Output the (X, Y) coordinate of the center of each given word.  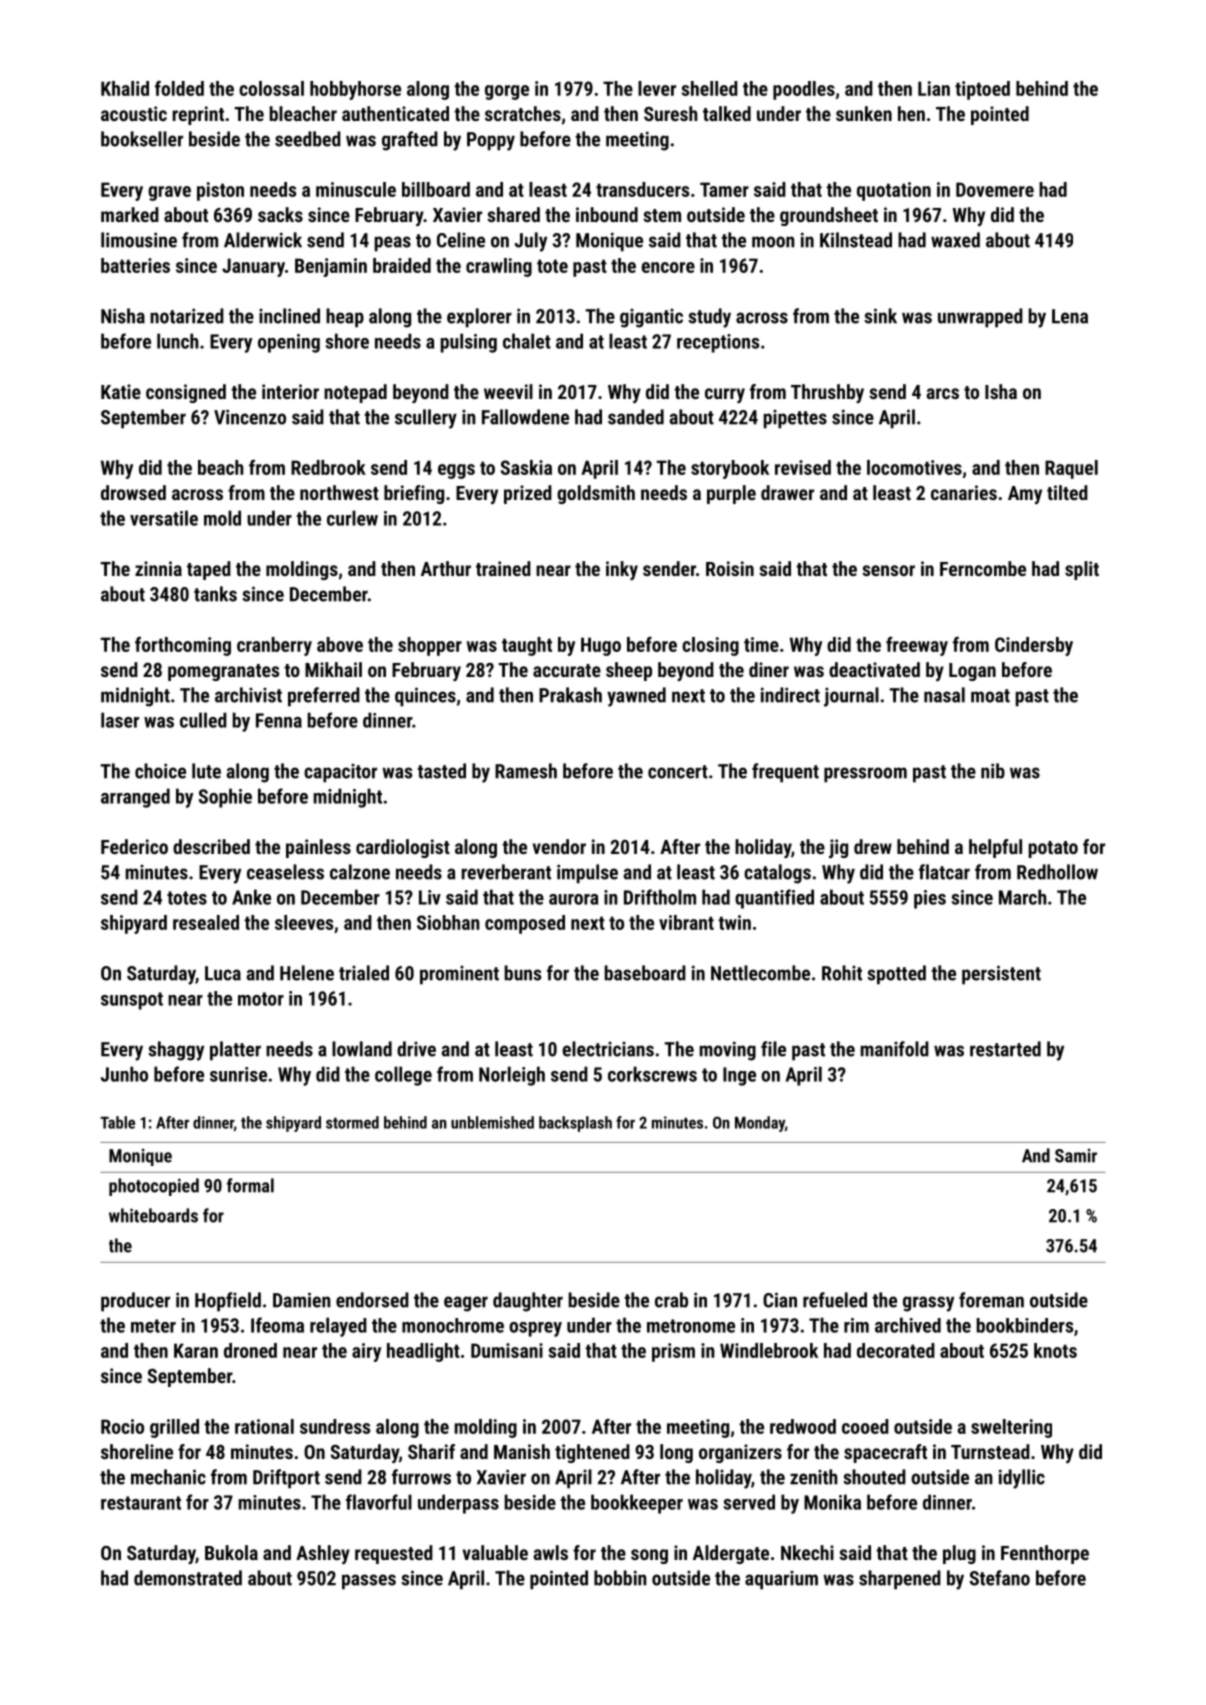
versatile (164, 518)
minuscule (356, 189)
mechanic (168, 1477)
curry (725, 395)
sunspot (132, 1001)
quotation (894, 191)
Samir (1076, 1156)
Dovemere (995, 189)
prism (673, 1352)
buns (523, 973)
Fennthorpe (1045, 1554)
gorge (507, 92)
